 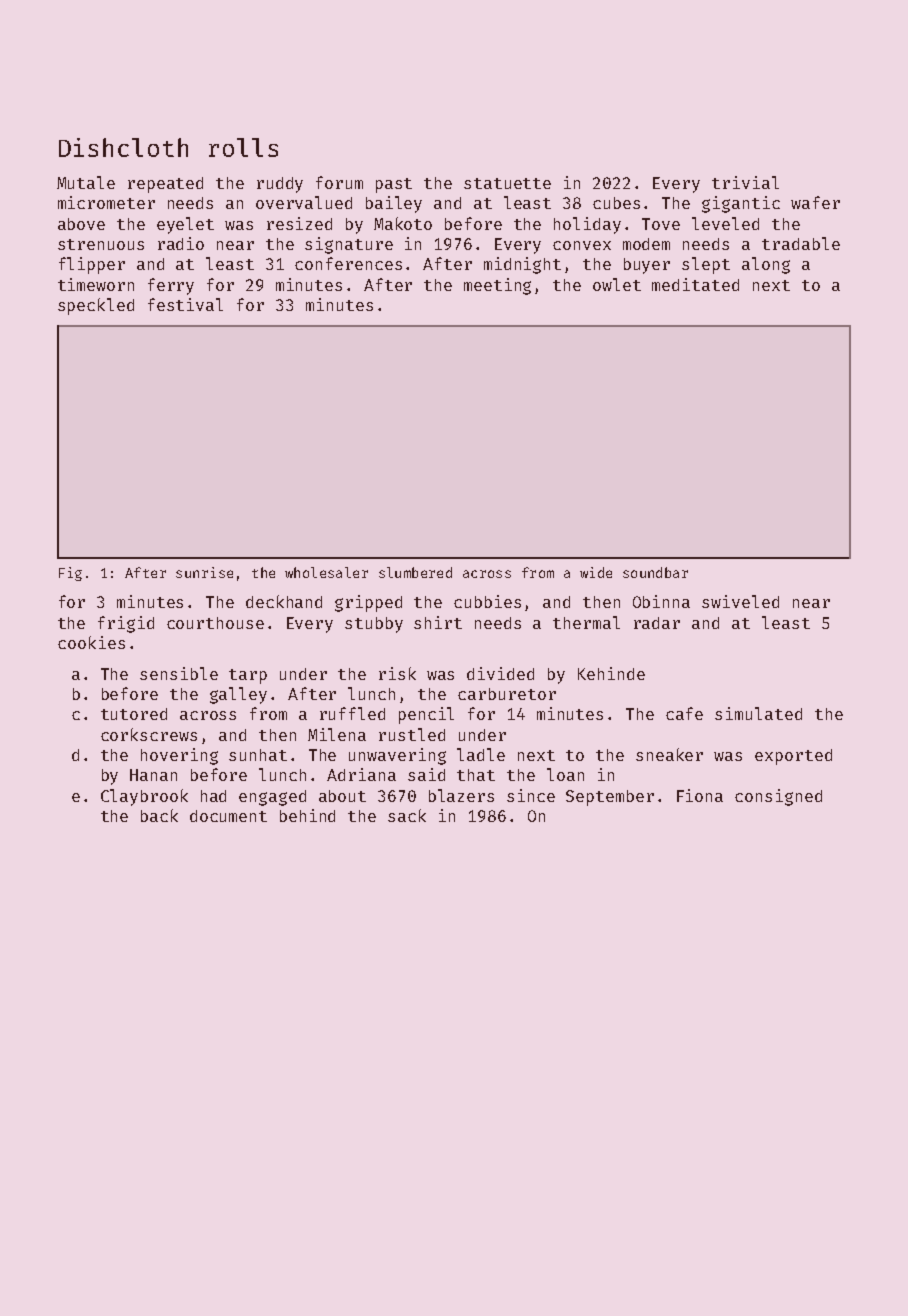 I want to click on festival, so click(x=185, y=304).
